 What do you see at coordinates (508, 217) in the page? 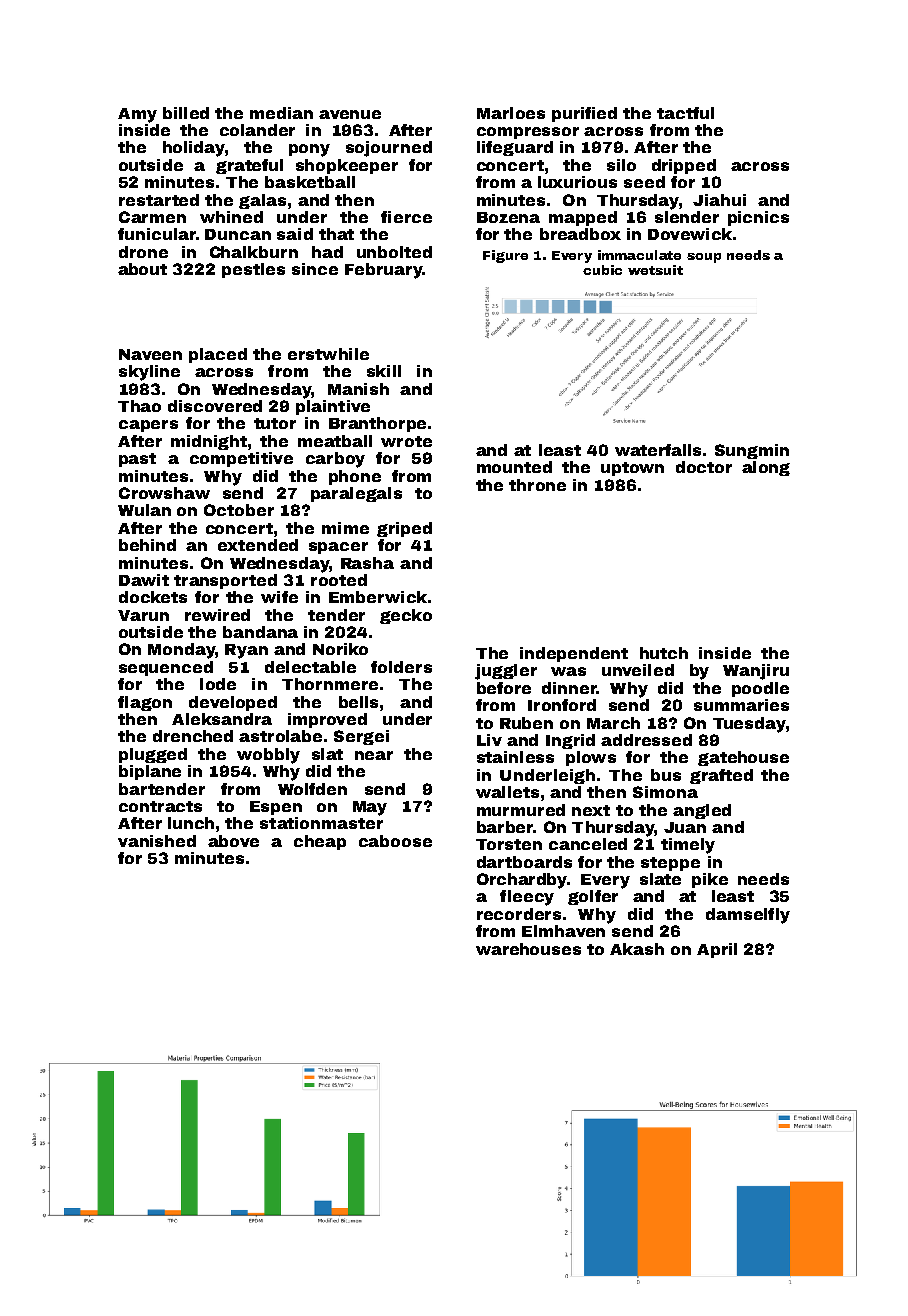
I see `Bozena` at bounding box center [508, 217].
